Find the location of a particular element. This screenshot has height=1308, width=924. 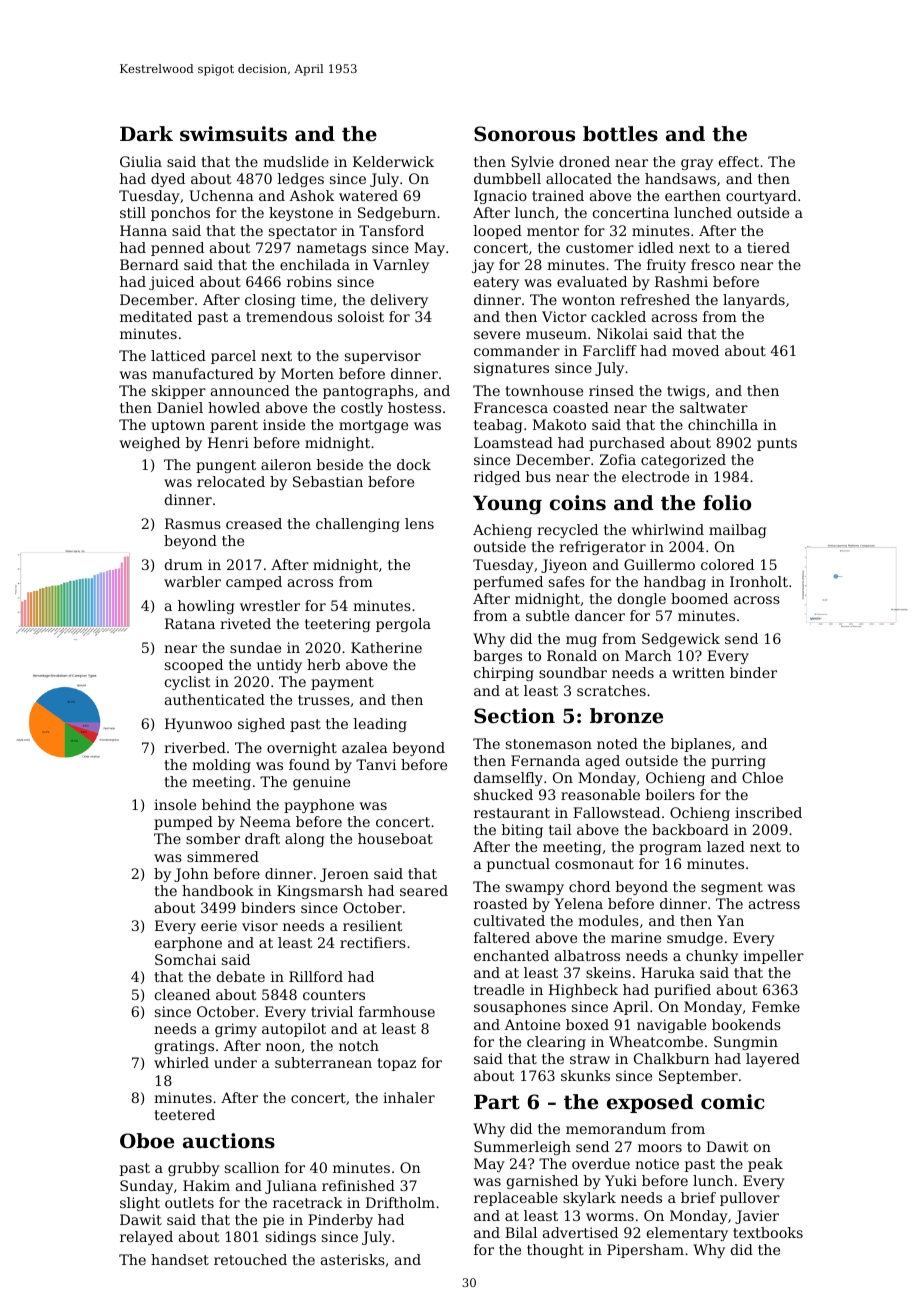

effect is located at coordinates (739, 161).
